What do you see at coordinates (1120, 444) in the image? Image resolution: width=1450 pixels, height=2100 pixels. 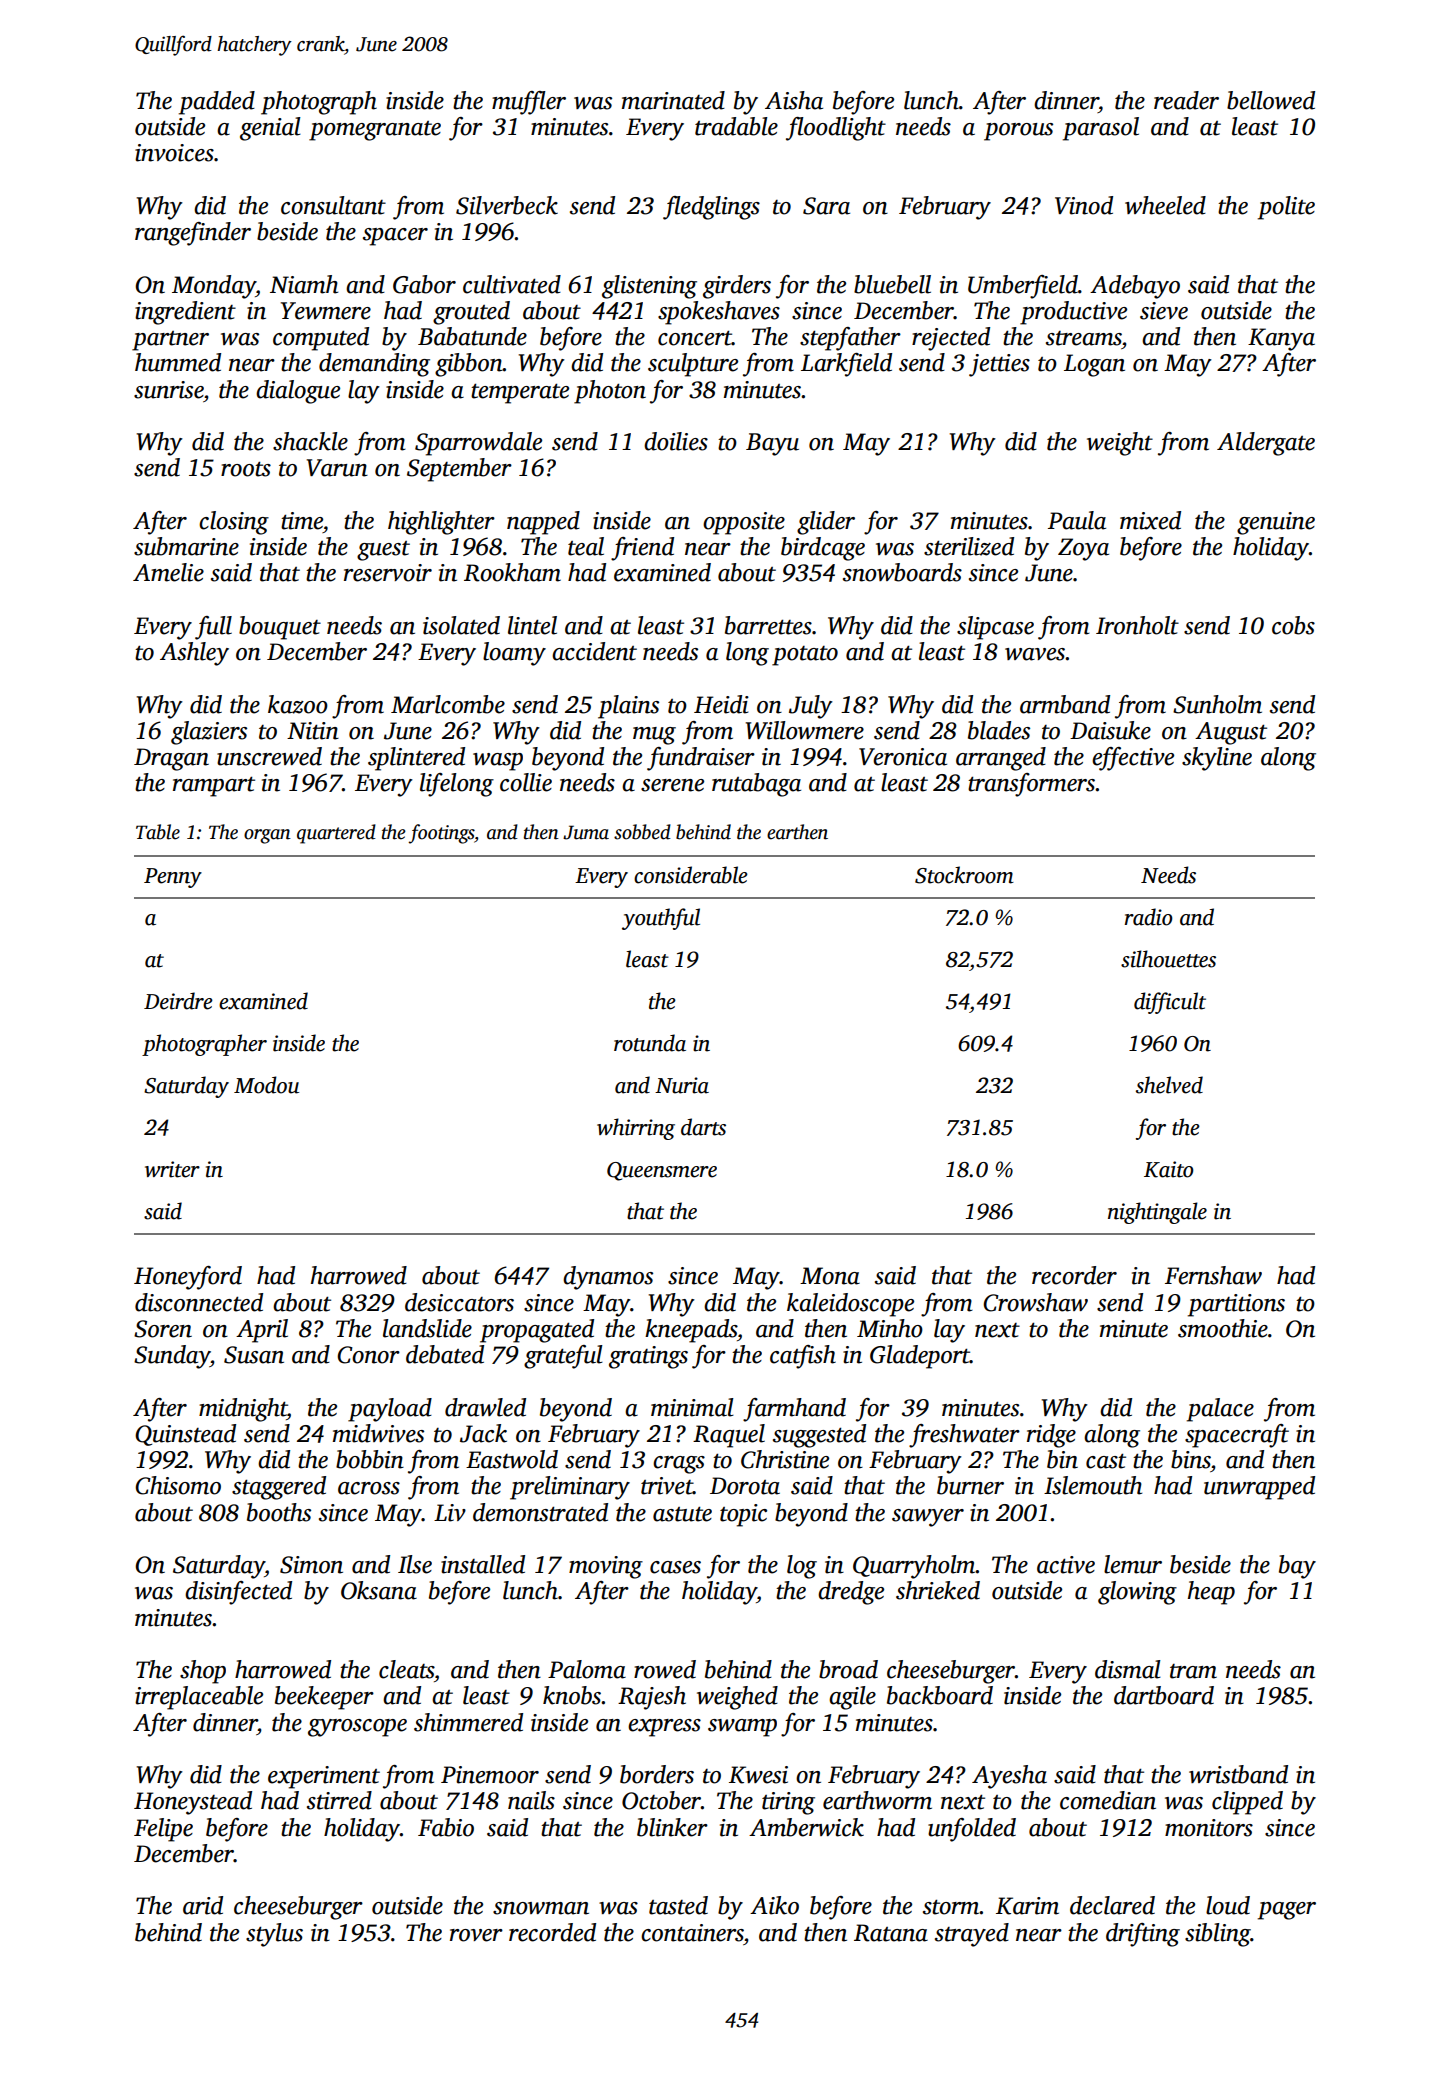 I see `weight` at bounding box center [1120, 444].
